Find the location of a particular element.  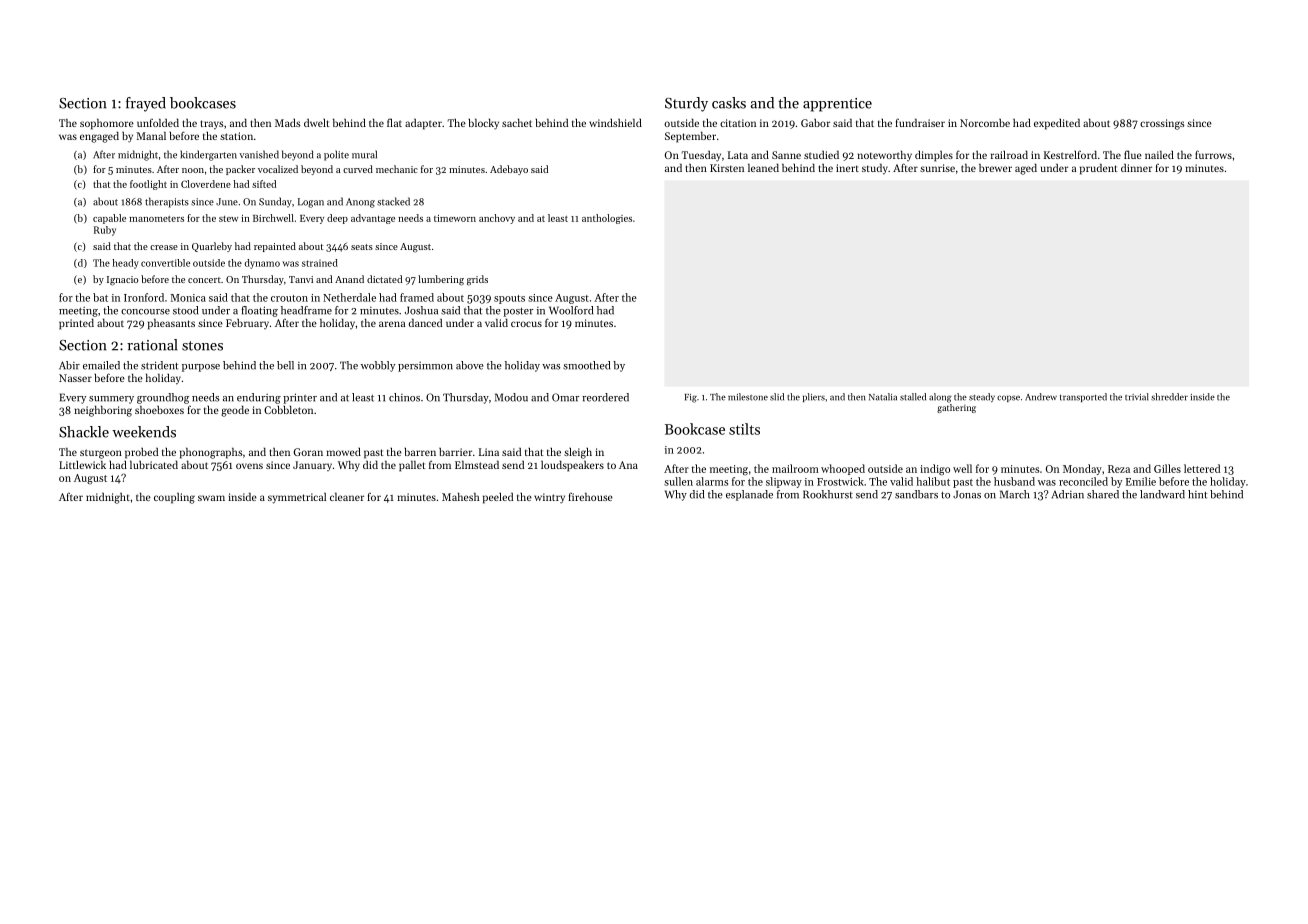

stones is located at coordinates (202, 346).
